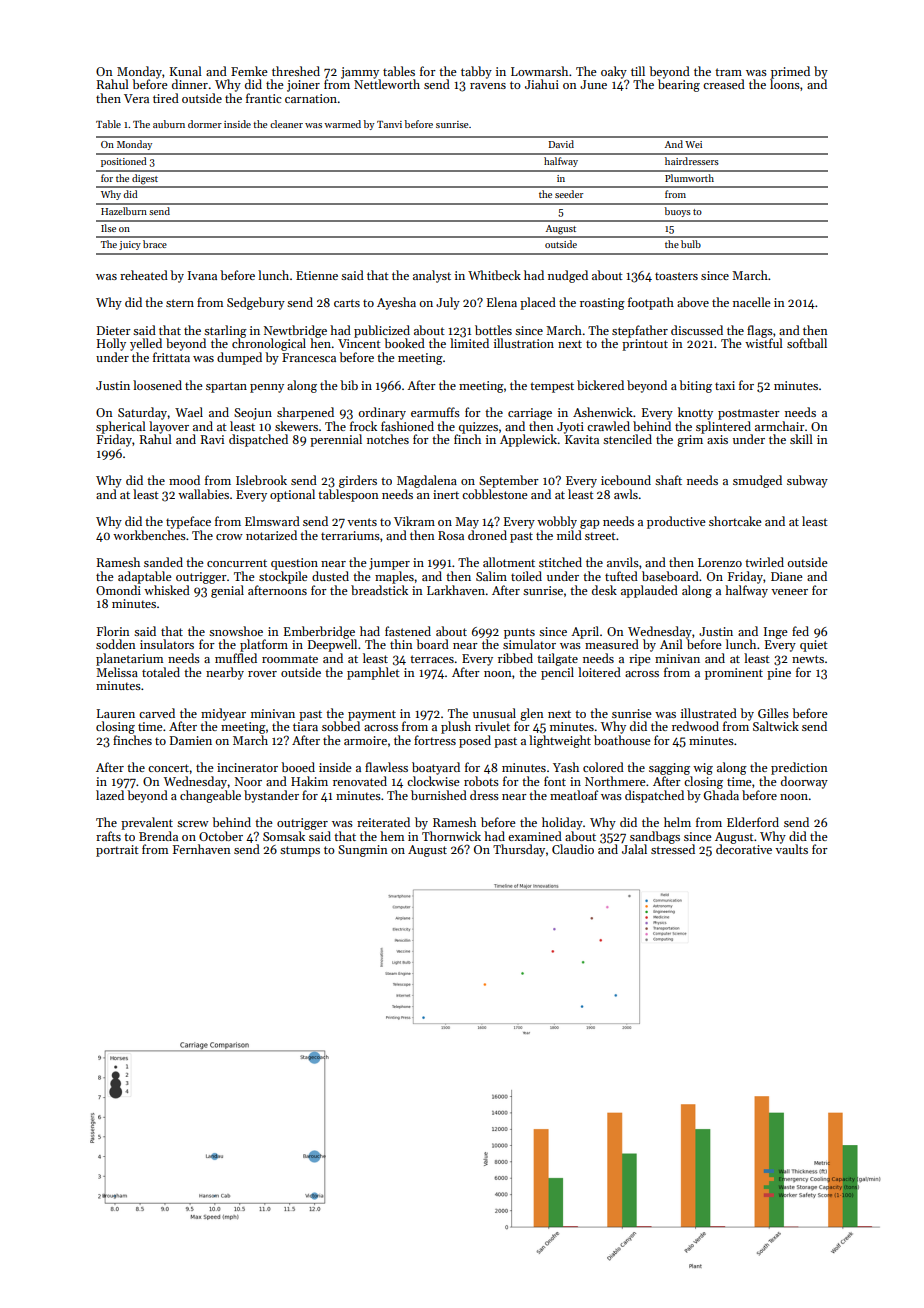 The width and height of the page is (924, 1308). Describe the element at coordinates (557, 673) in the page. I see `pencil` at that location.
